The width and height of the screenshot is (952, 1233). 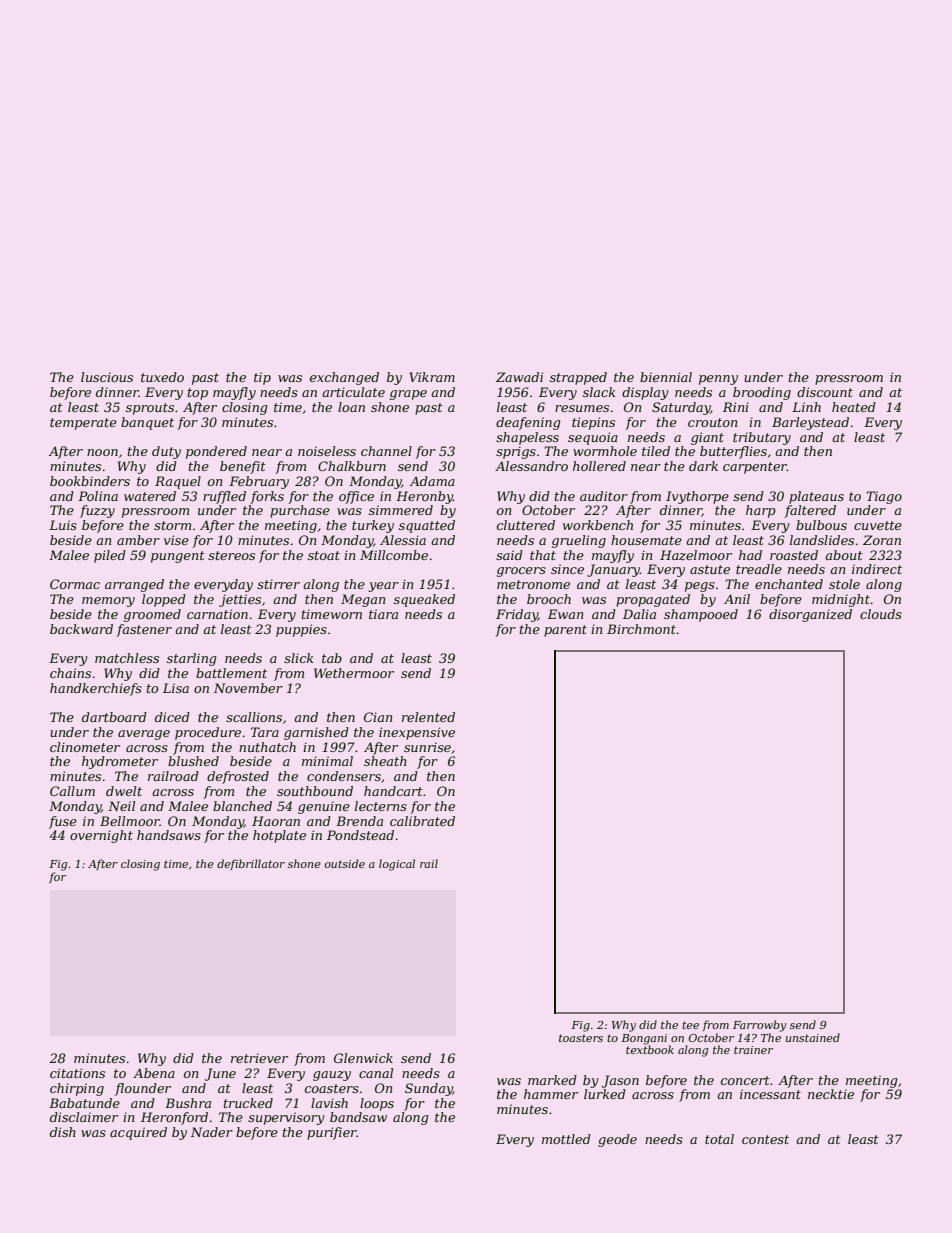 I want to click on Anil, so click(x=737, y=599).
